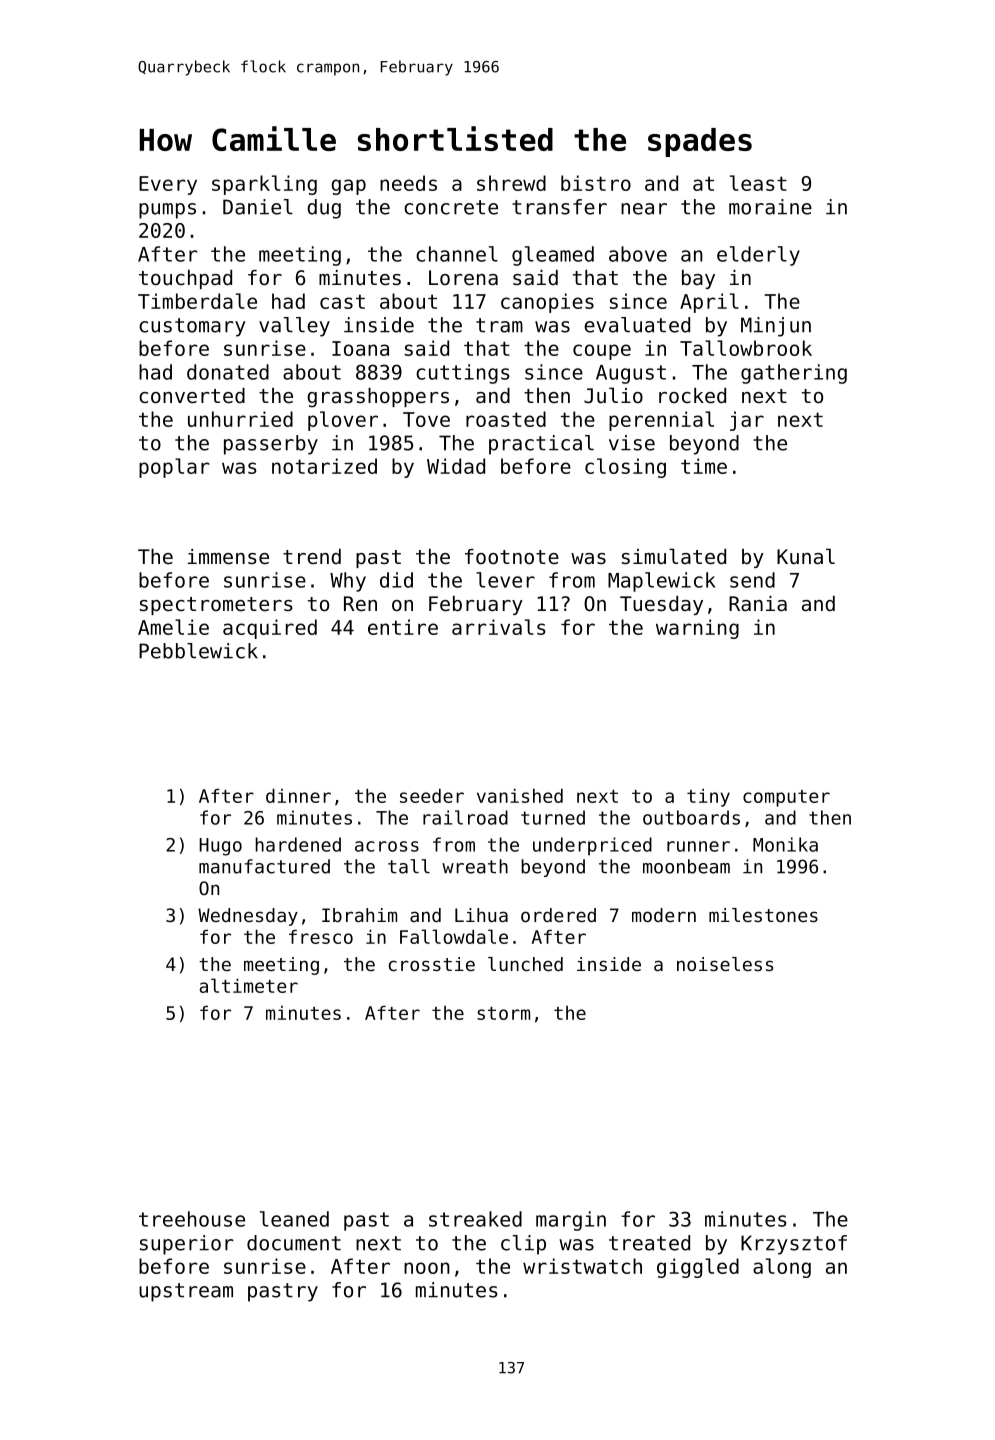 This page has height=1440, width=995. Describe the element at coordinates (596, 183) in the page. I see `bistro` at that location.
